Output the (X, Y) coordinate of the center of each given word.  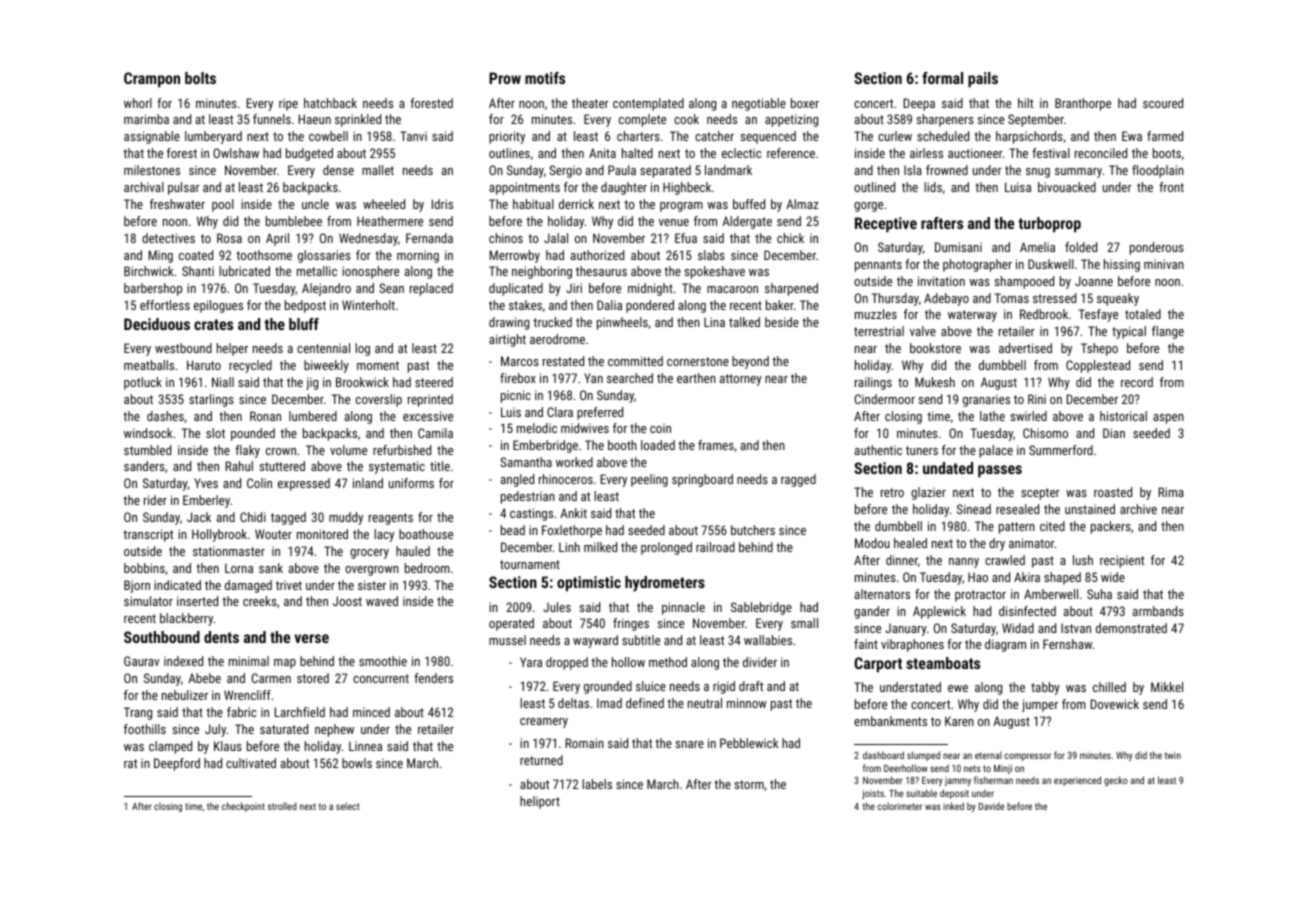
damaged (248, 586)
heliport (540, 802)
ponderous (1157, 248)
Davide (992, 806)
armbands (1158, 611)
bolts (200, 78)
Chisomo (1045, 433)
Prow (505, 78)
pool (223, 205)
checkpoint (243, 807)
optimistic (589, 584)
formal (942, 78)
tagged (288, 518)
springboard (702, 480)
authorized (597, 255)
